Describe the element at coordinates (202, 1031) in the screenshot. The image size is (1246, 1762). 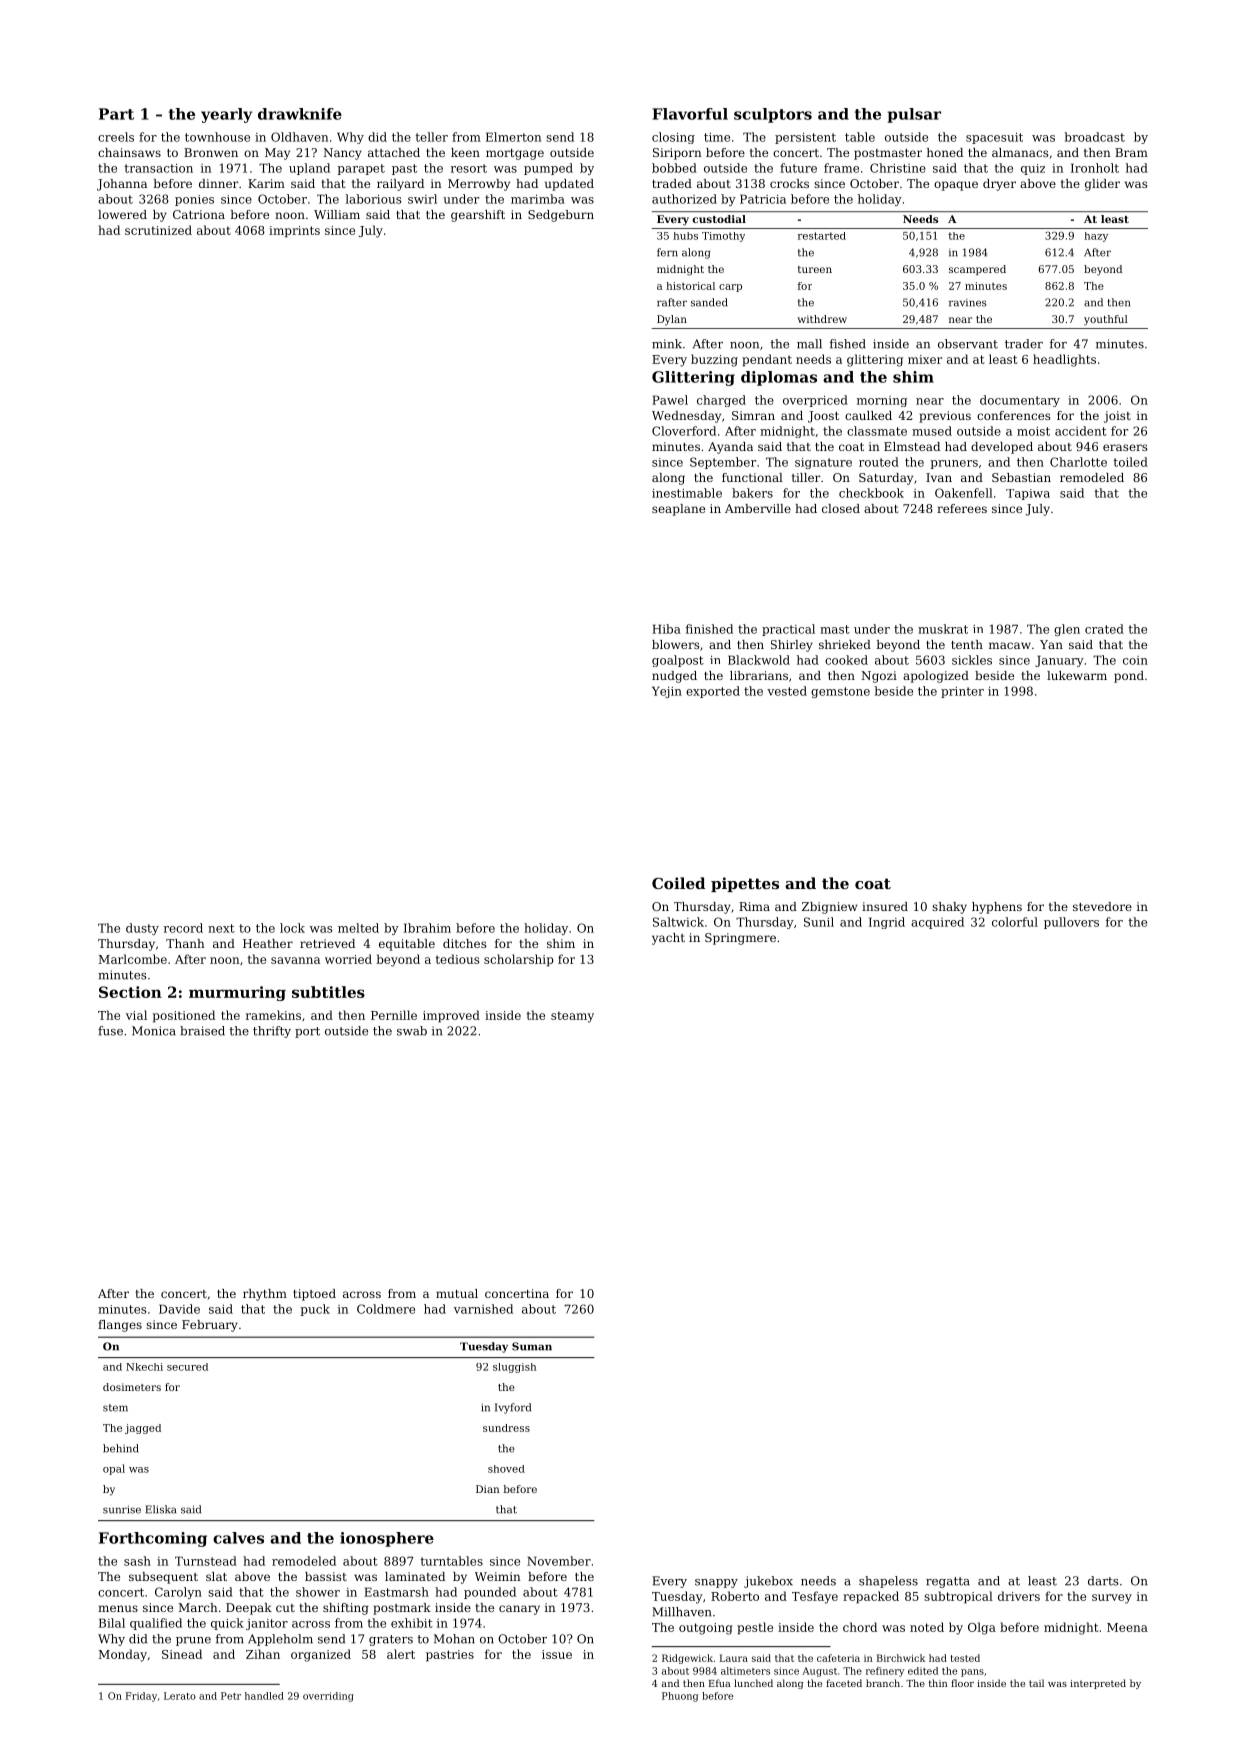
I see `braised` at that location.
